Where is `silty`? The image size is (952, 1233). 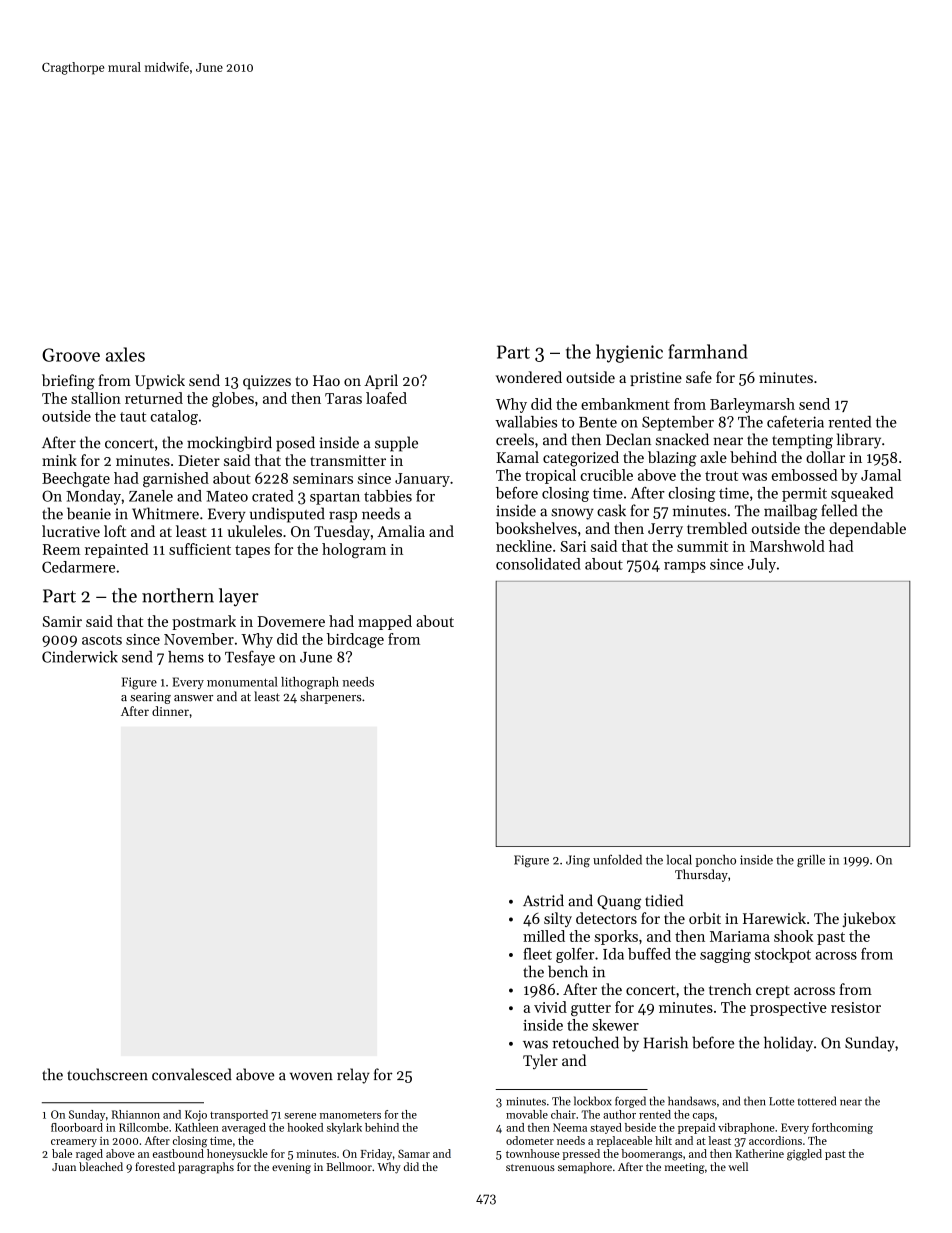 silty is located at coordinates (558, 919).
